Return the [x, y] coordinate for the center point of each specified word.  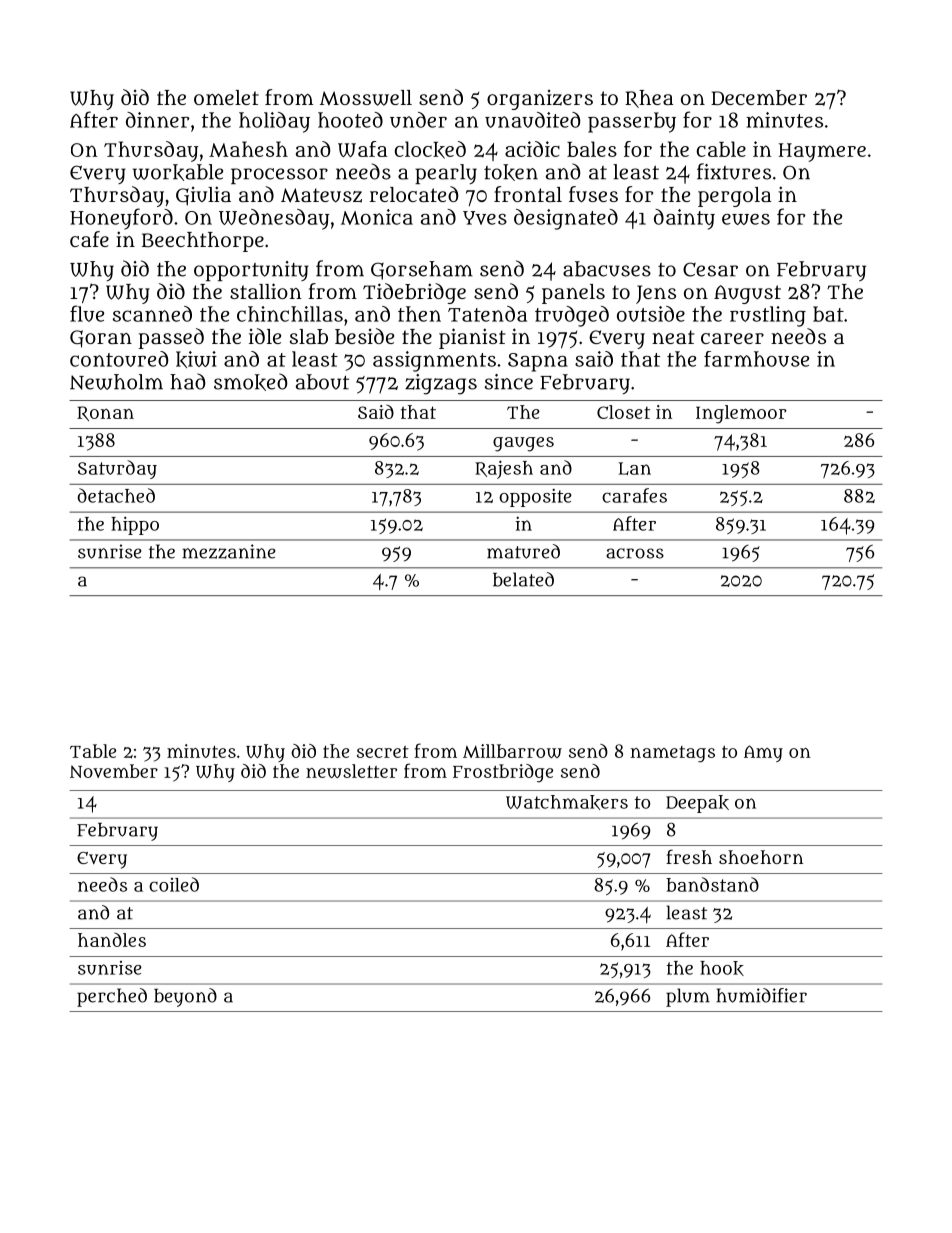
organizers [540, 100]
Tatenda [487, 314]
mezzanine [229, 551]
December [759, 97]
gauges [523, 444]
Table [93, 751]
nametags [673, 754]
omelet [226, 97]
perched [112, 997]
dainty [684, 219]
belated [523, 579]
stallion [266, 291]
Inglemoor [741, 414]
